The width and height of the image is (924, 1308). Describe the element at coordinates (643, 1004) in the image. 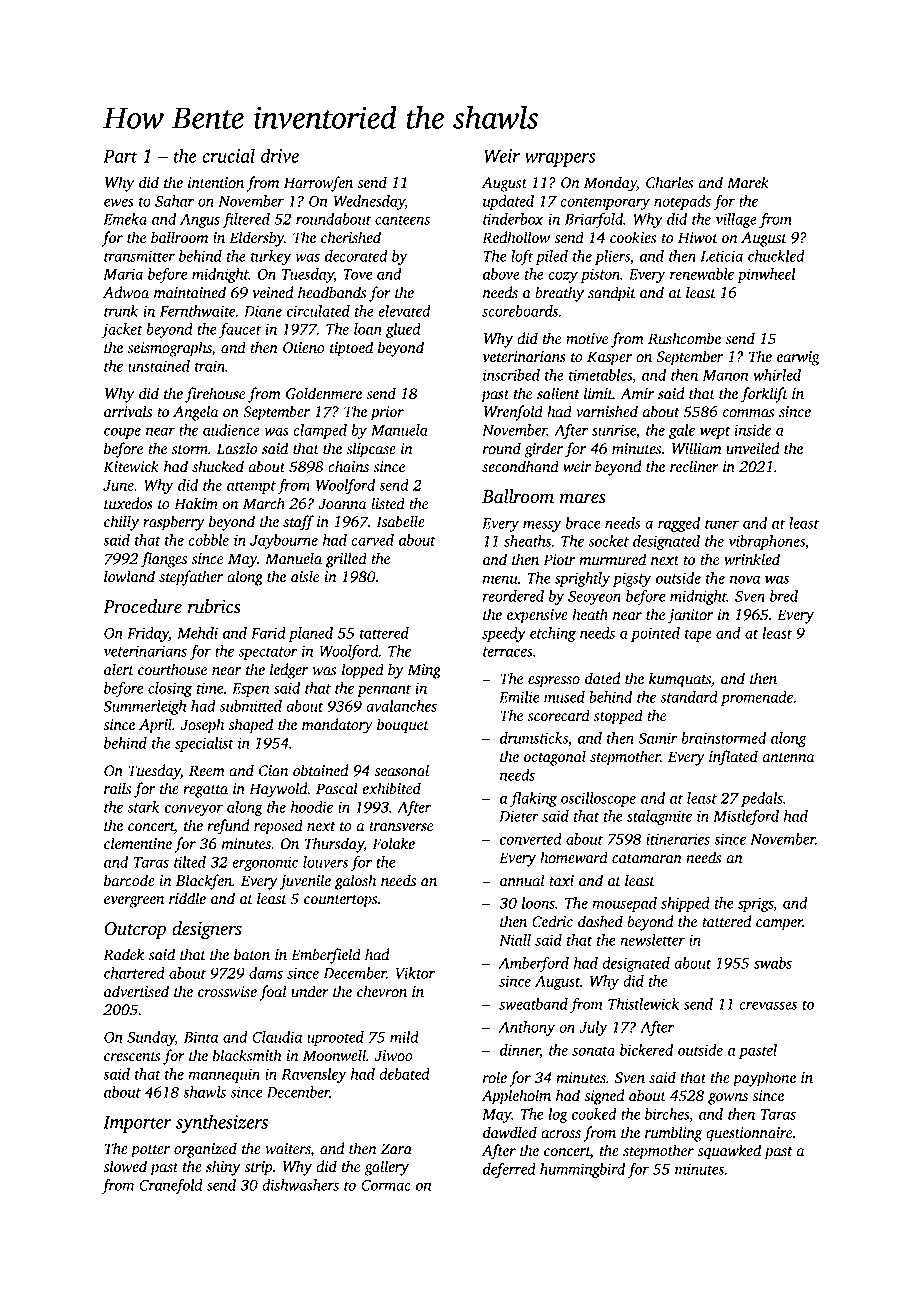

I see `Thistlewick` at that location.
